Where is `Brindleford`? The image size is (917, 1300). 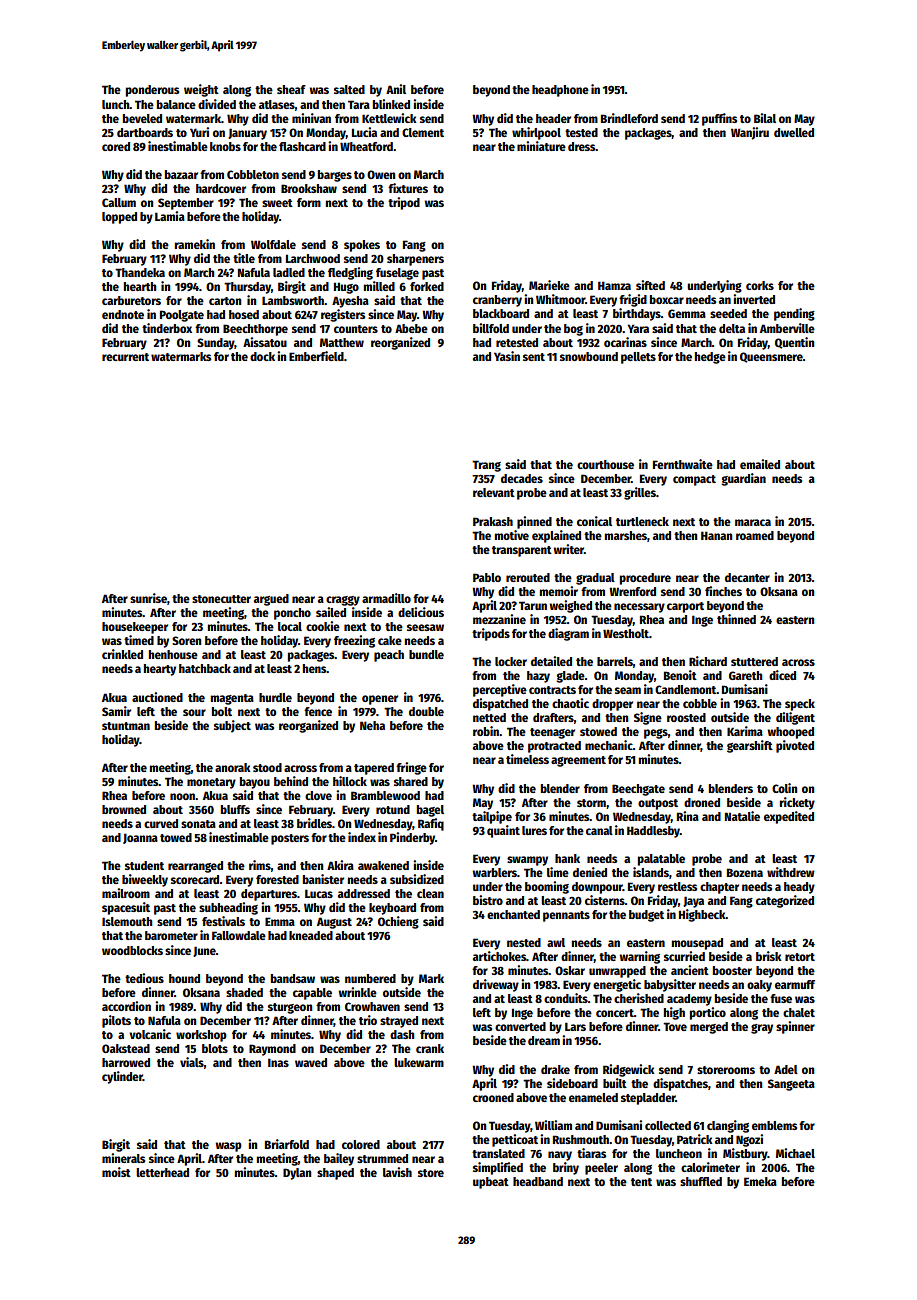 Brindleford is located at coordinates (629, 118).
